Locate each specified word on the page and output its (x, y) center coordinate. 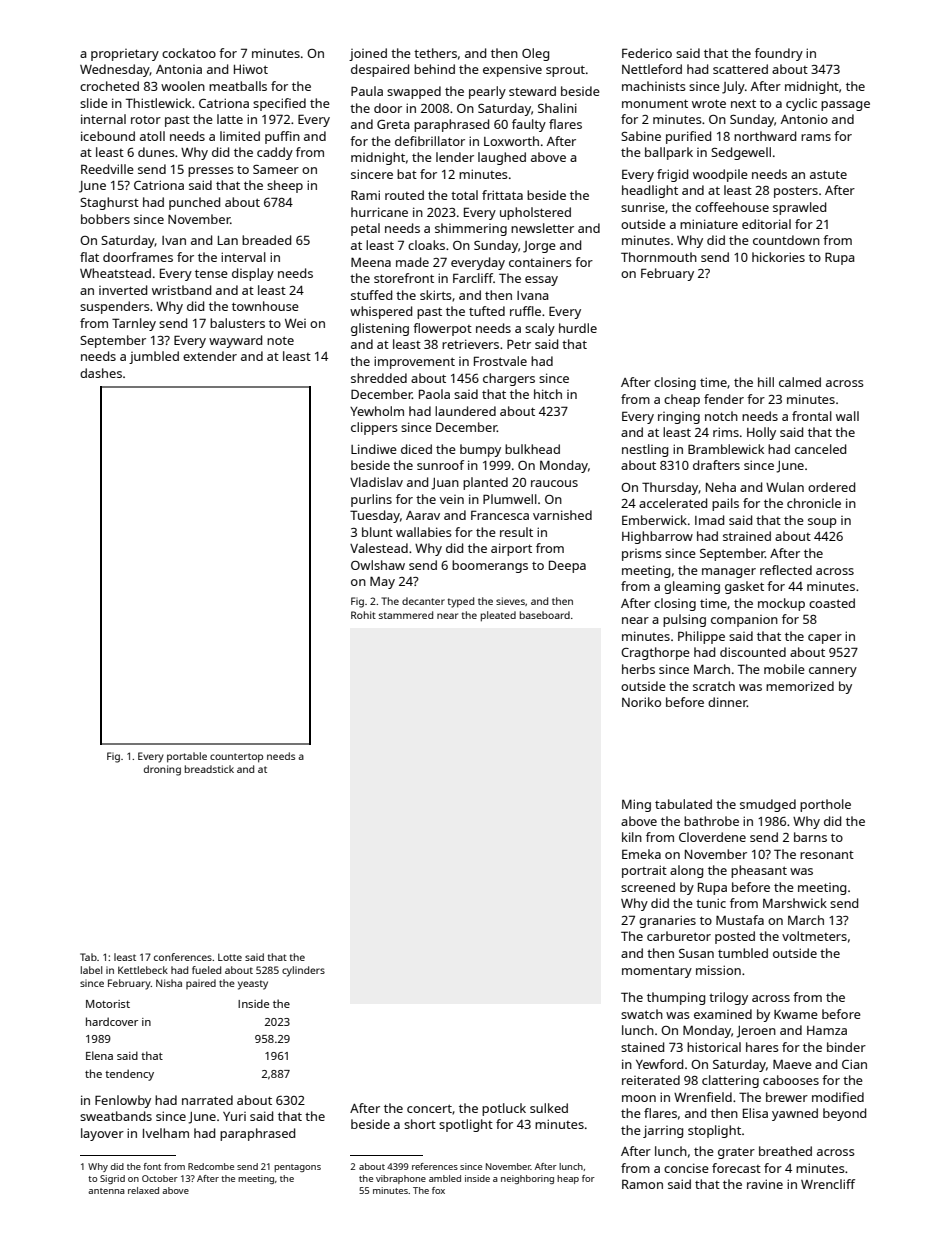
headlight (650, 191)
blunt (377, 532)
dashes (101, 373)
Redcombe (211, 1166)
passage (845, 106)
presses (211, 172)
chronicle (814, 503)
